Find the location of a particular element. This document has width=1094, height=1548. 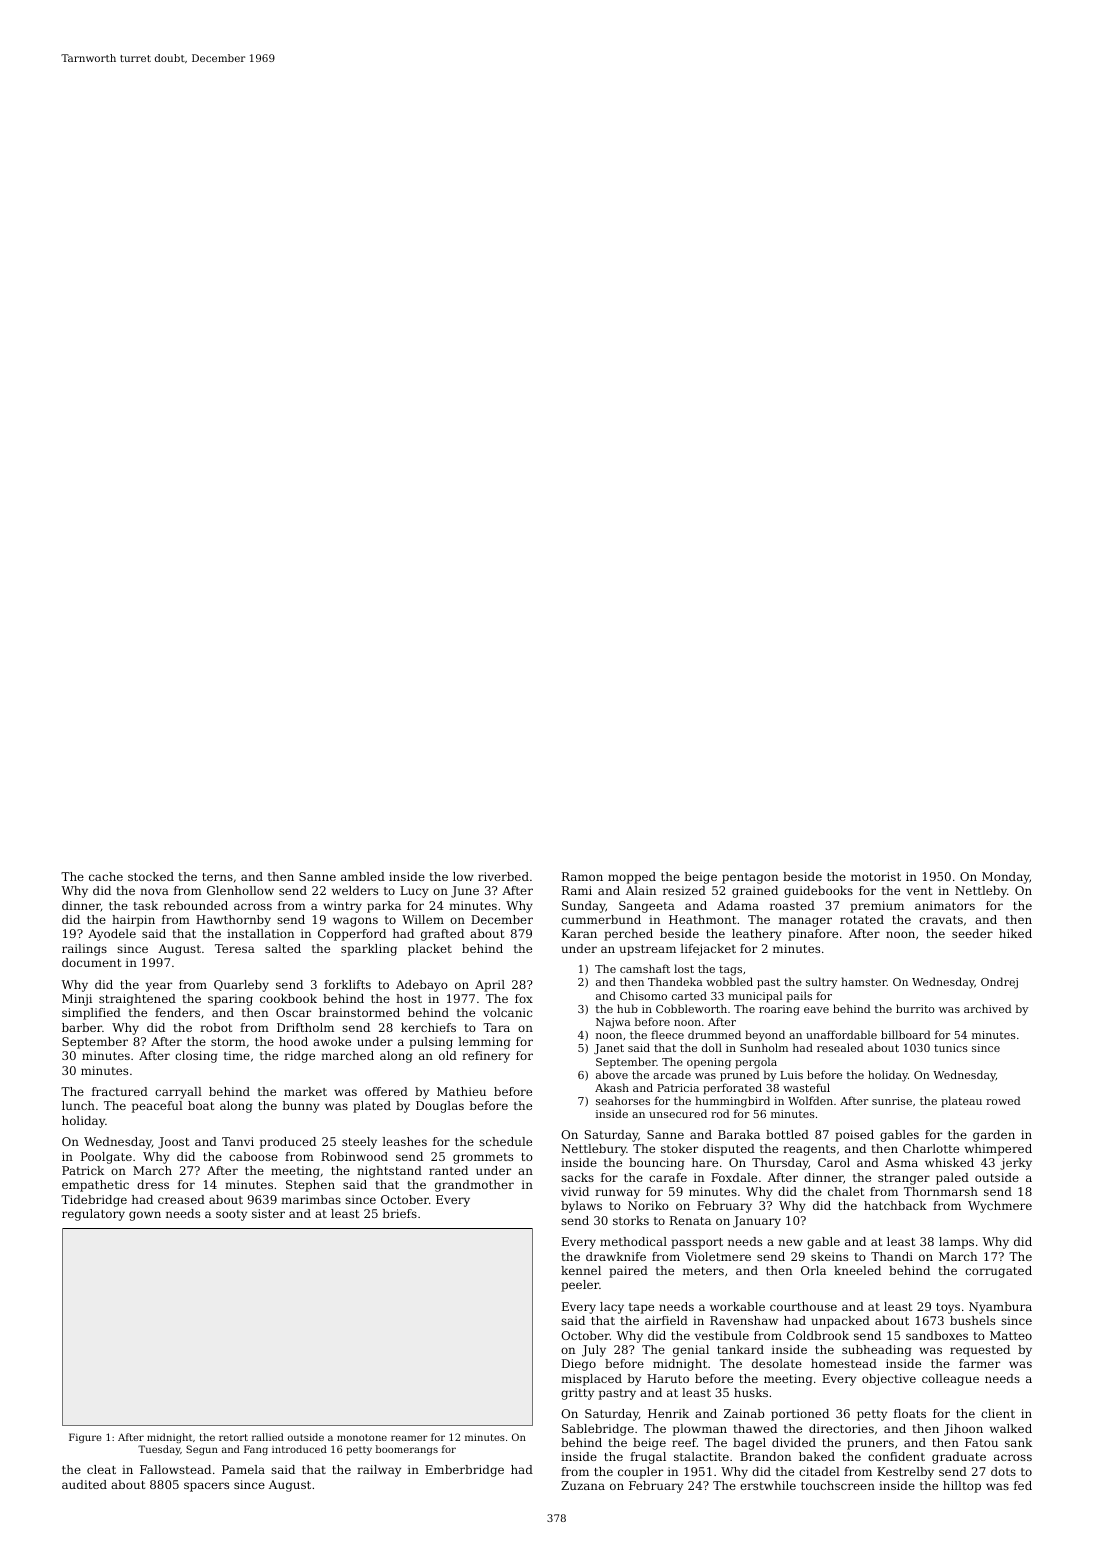

plowman is located at coordinates (700, 1430).
